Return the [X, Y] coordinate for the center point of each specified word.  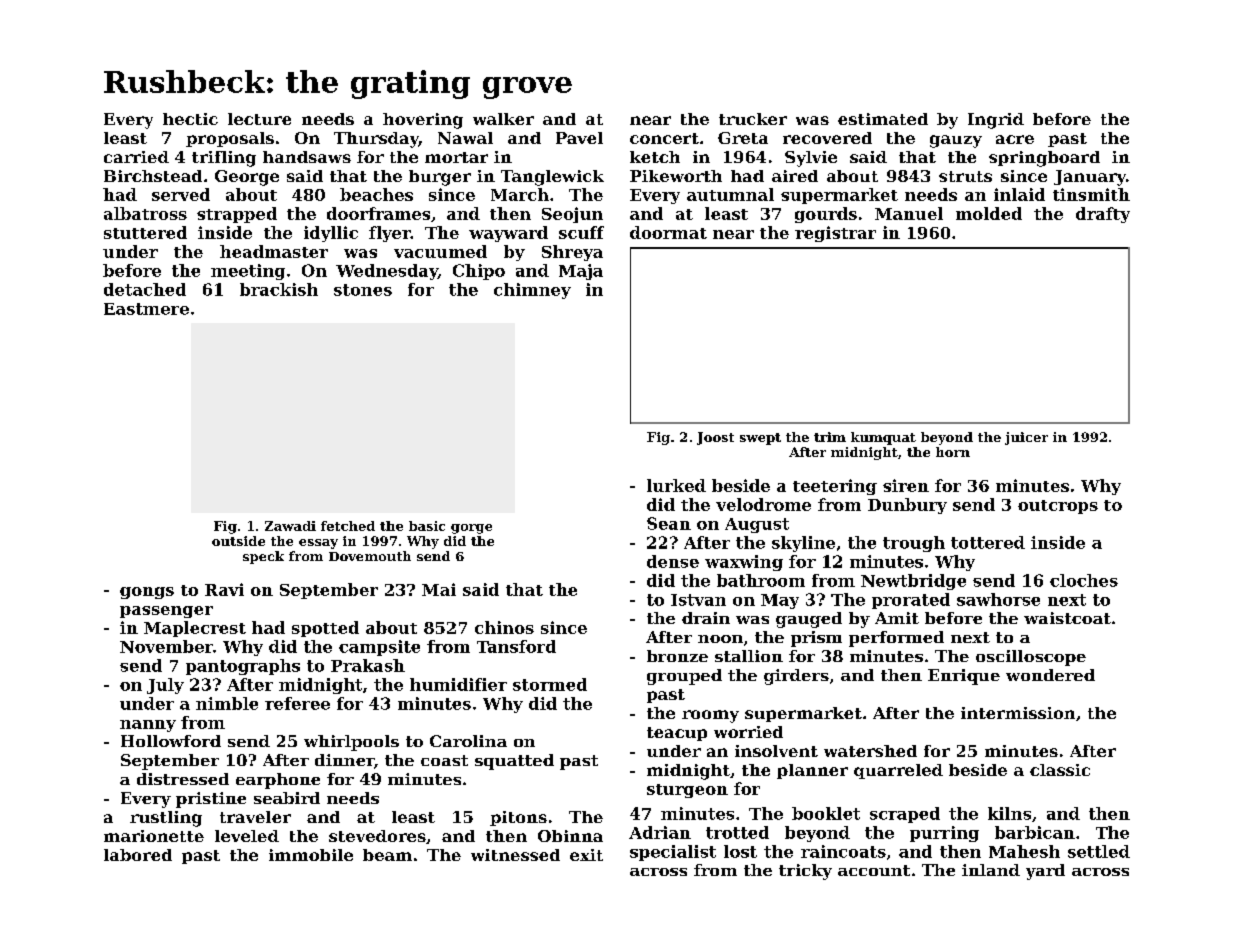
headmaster [274, 251]
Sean [669, 523]
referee [297, 703]
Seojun [572, 215]
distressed [183, 779]
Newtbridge [913, 582]
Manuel [909, 213]
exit [586, 855]
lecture [259, 119]
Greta [743, 138]
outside [238, 541]
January [1090, 178]
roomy [710, 716]
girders [796, 677]
